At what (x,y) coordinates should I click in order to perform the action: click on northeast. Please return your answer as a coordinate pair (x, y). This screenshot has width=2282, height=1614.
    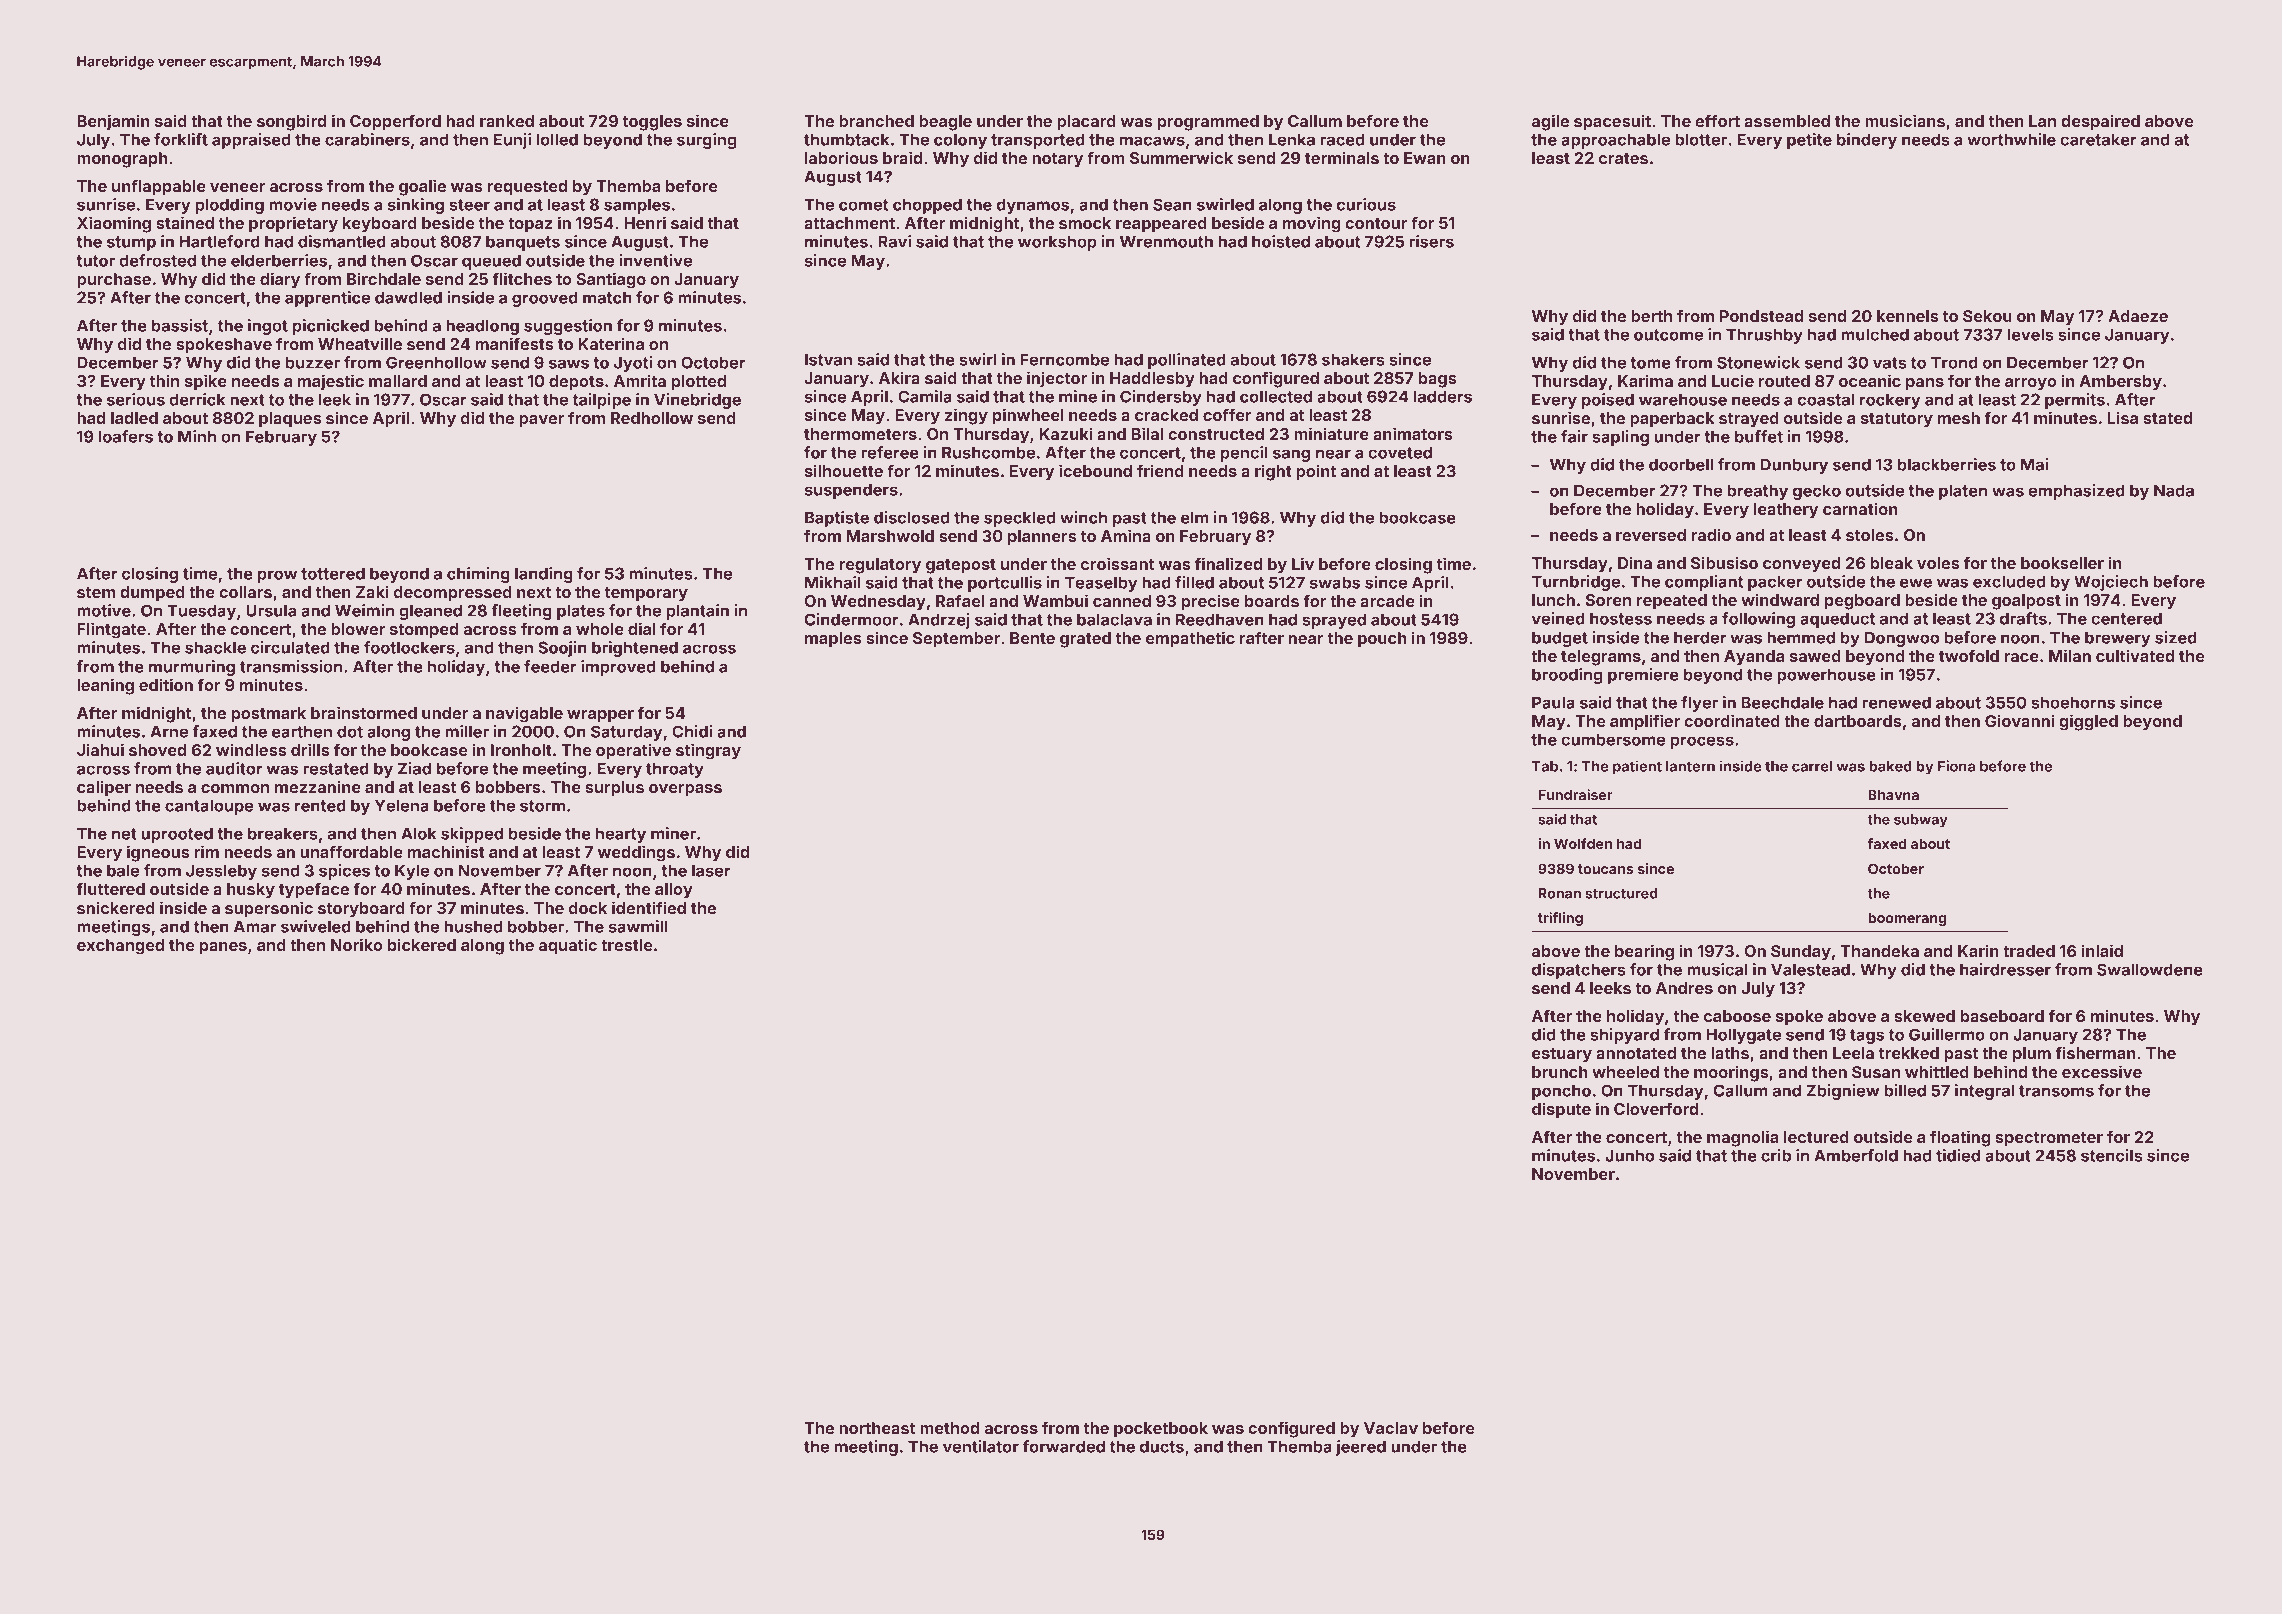
    Looking at the image, I should click on (877, 1428).
